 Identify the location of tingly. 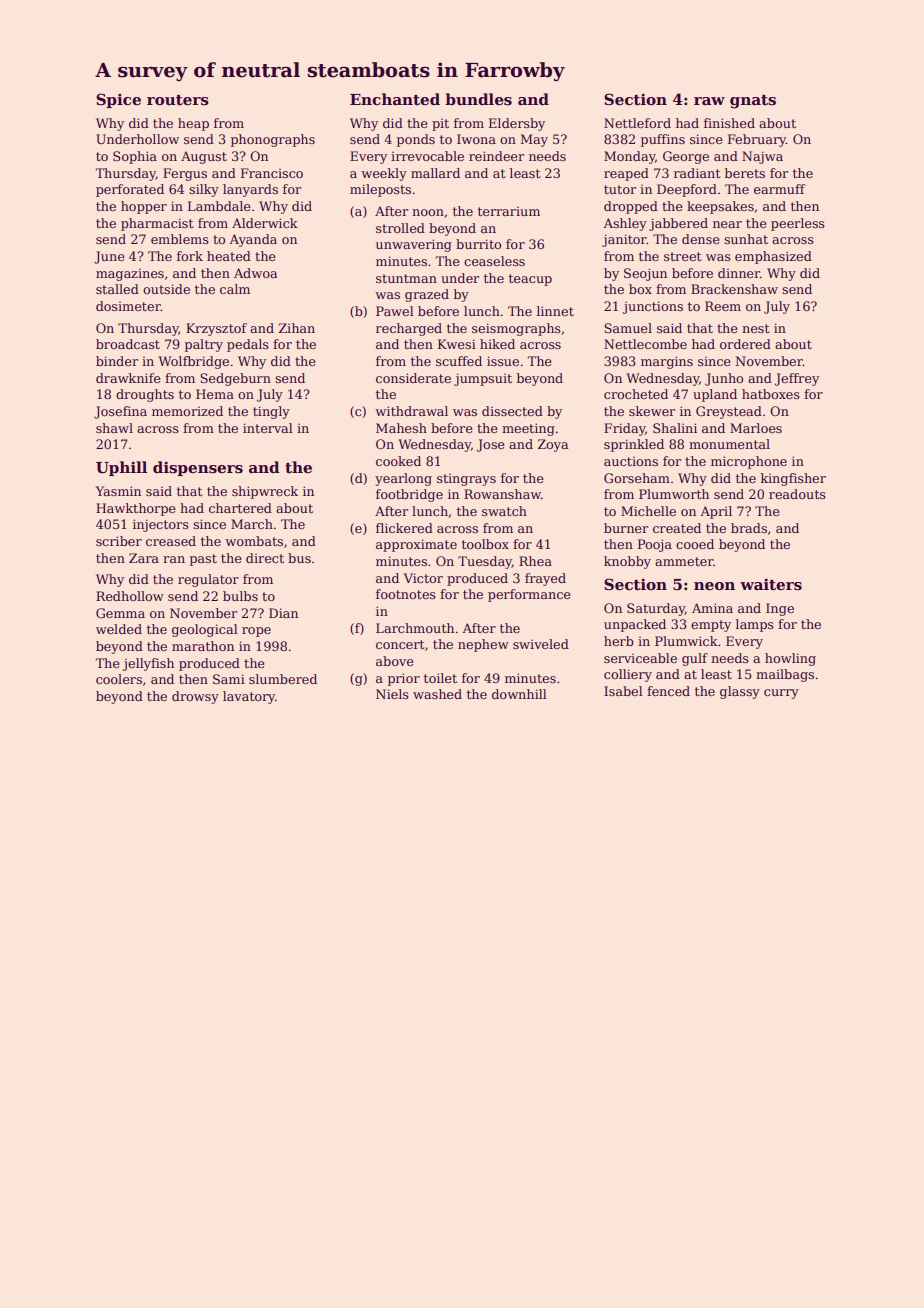
(271, 412).
